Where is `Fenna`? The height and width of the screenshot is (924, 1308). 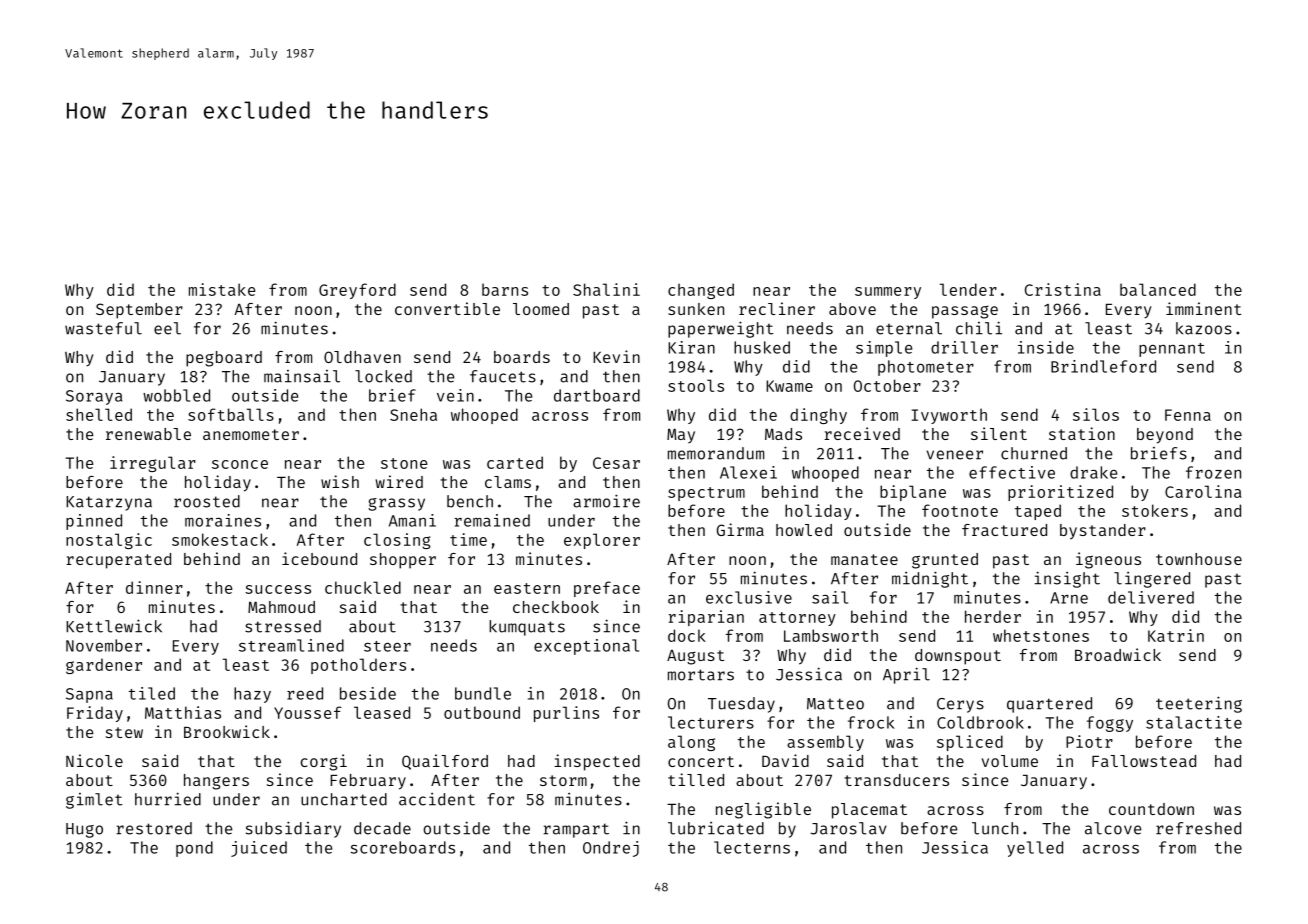 Fenna is located at coordinates (1188, 415).
